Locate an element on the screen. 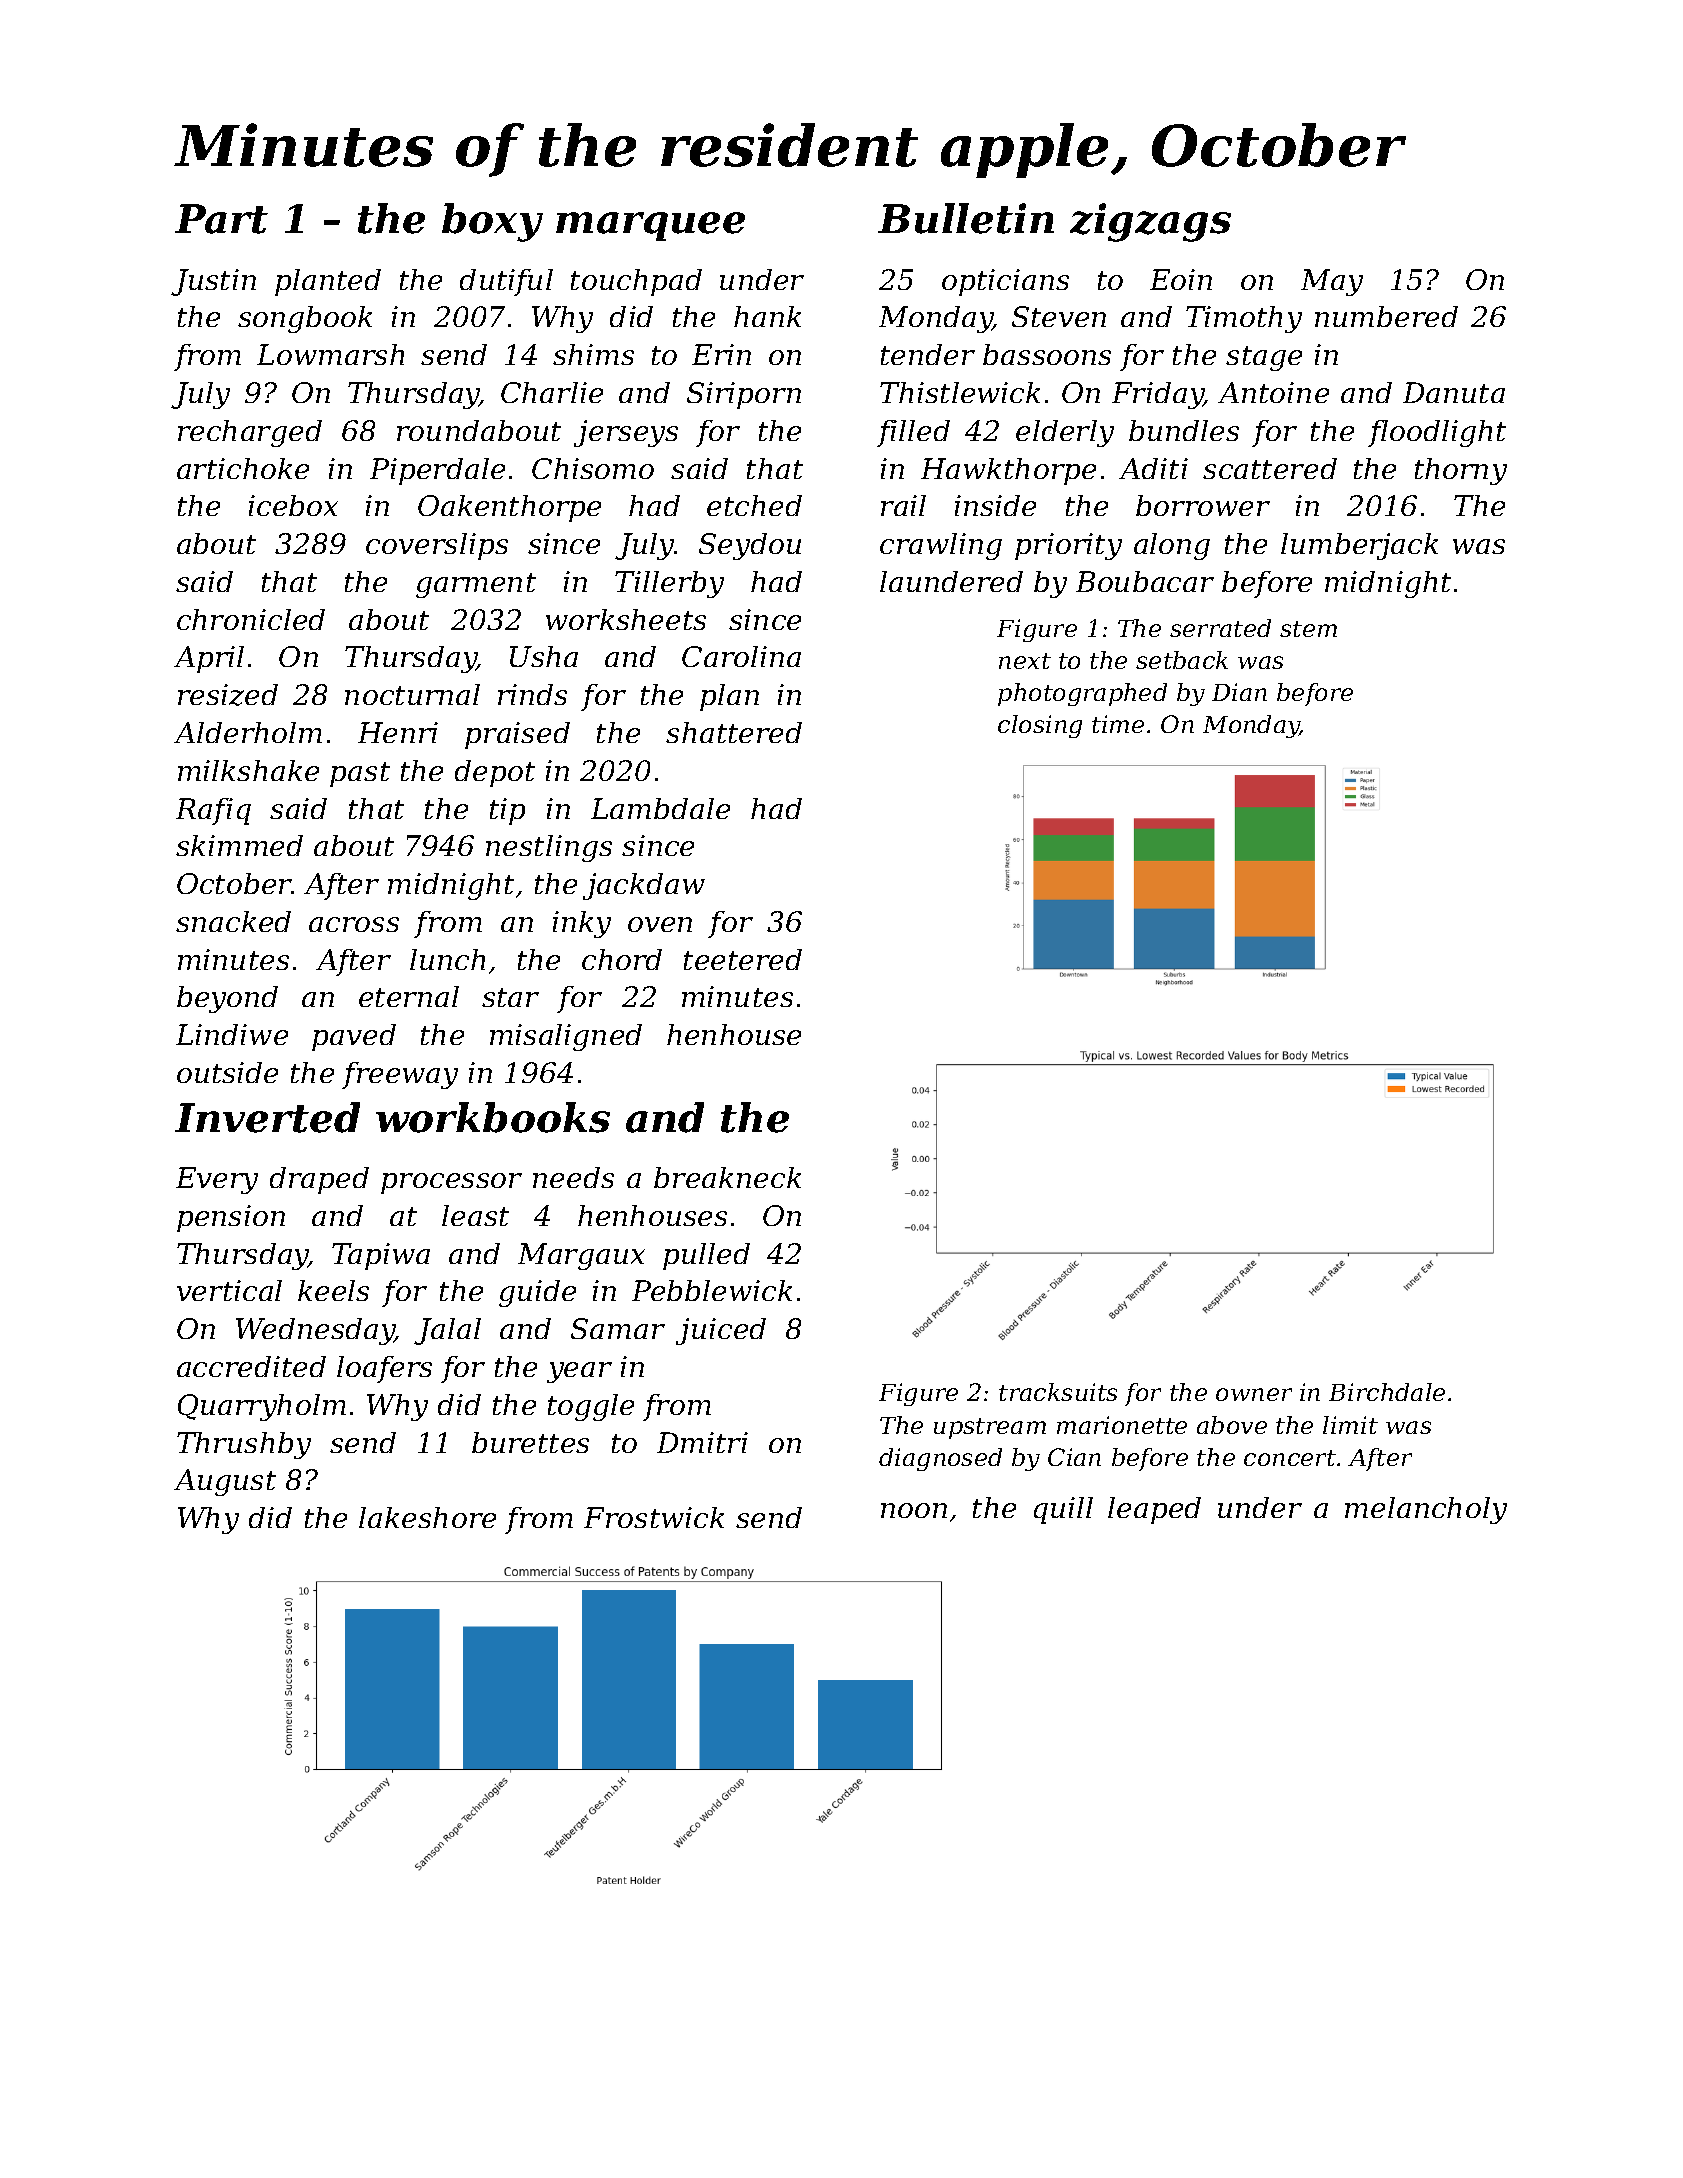 Image resolution: width=1683 pixels, height=2178 pixels. Birchdale is located at coordinates (1387, 1392).
